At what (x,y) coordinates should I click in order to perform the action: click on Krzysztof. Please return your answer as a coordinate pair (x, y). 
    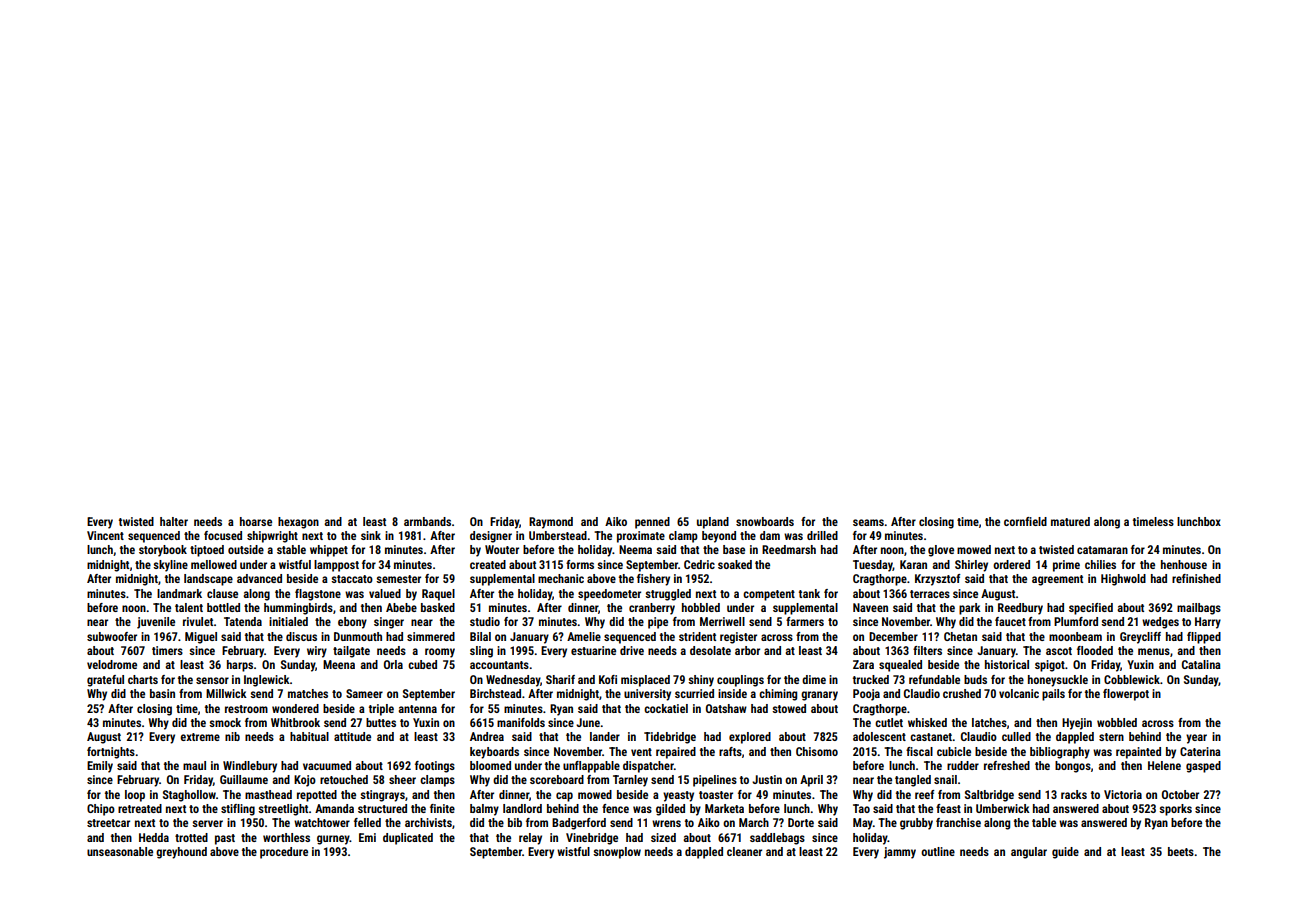
    Looking at the image, I should click on (937, 580).
